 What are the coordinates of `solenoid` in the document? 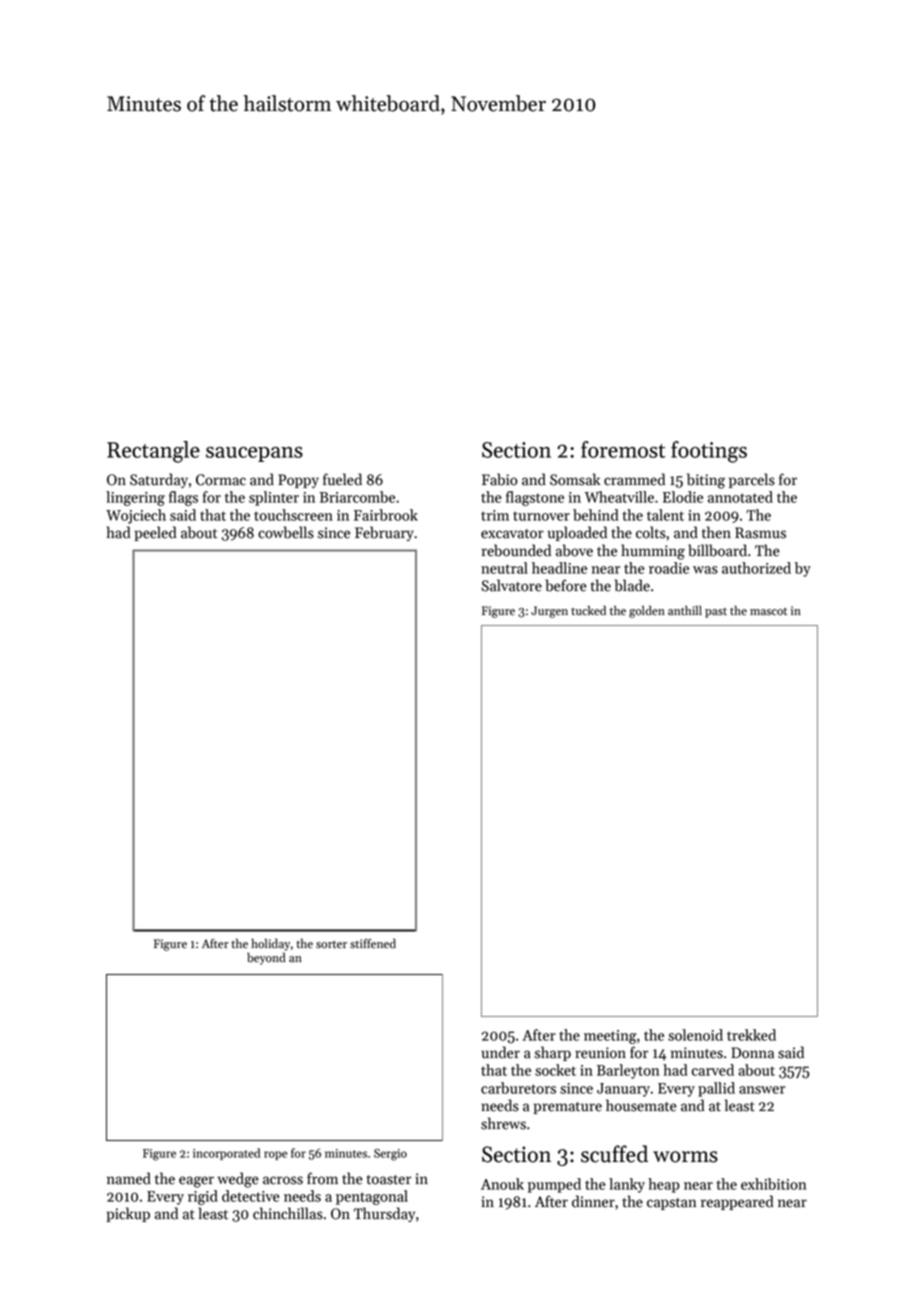 It's located at (695, 1035).
